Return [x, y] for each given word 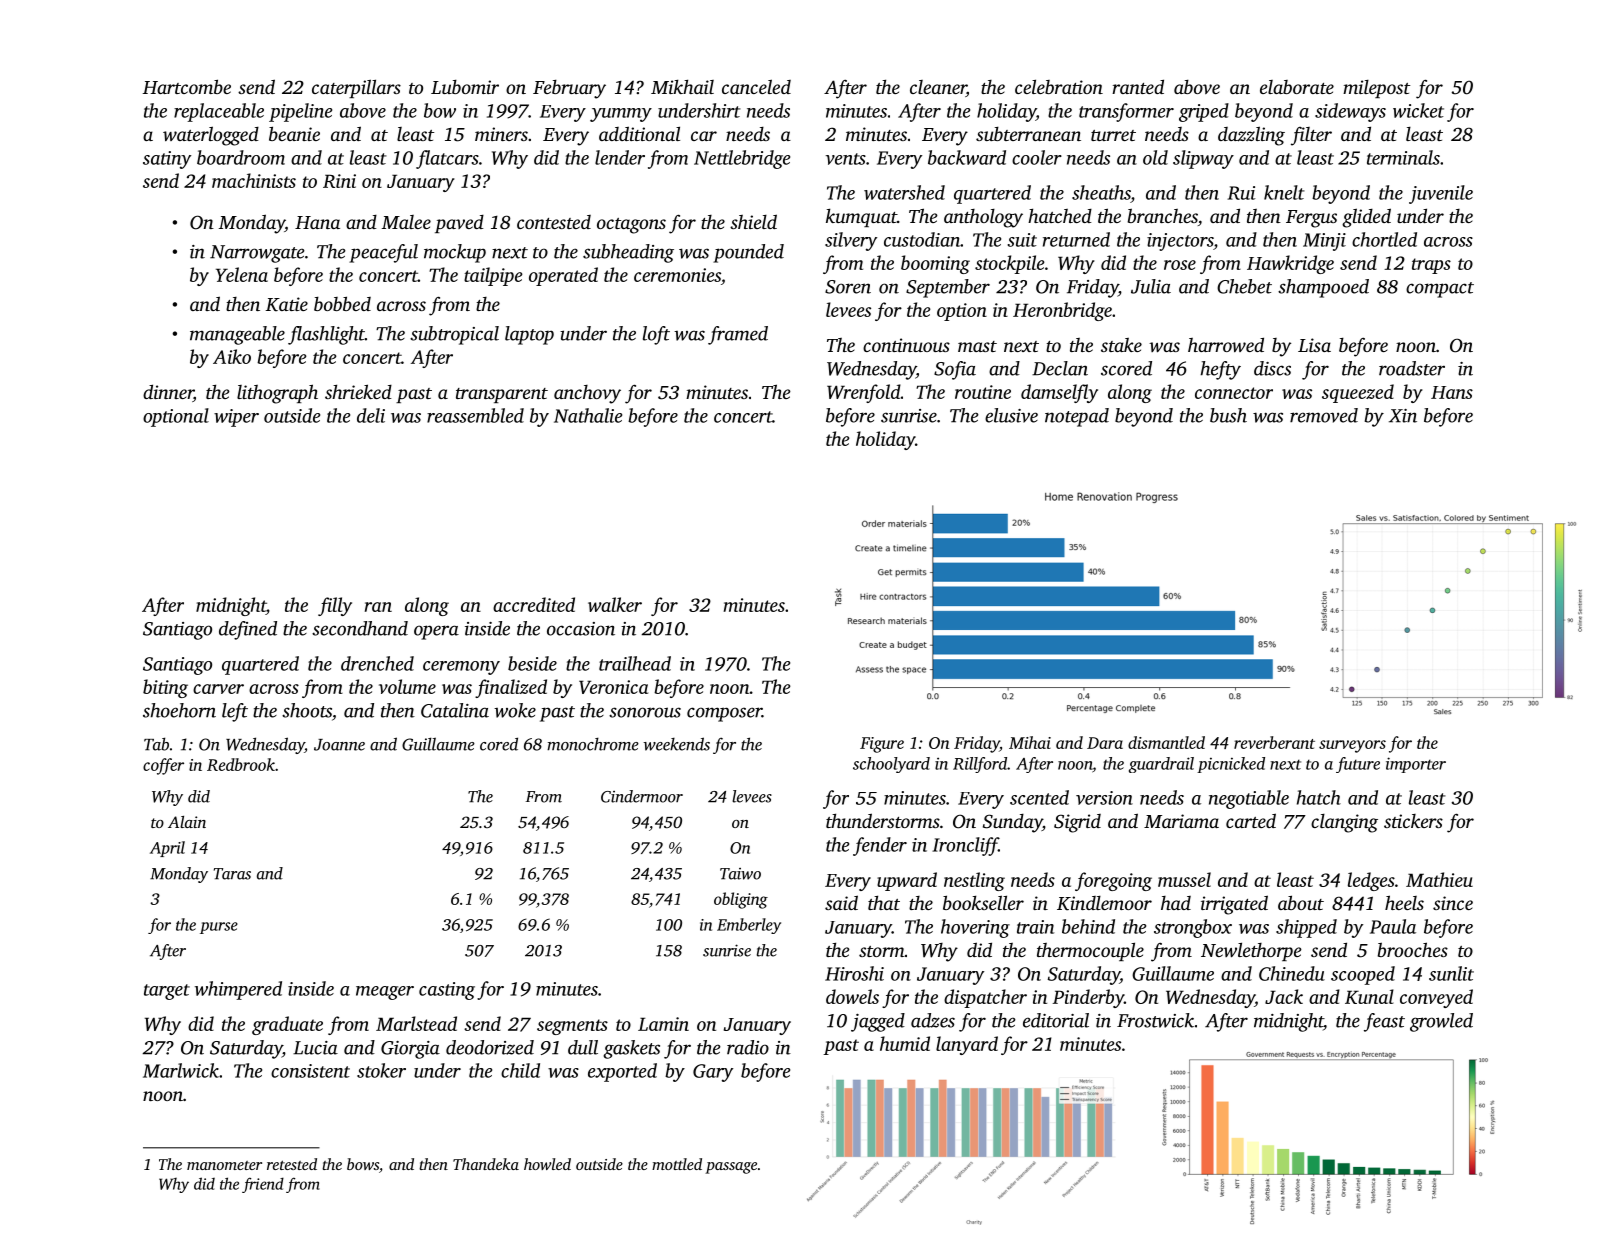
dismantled [1166, 742]
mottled [677, 1164]
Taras [232, 874]
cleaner [938, 88]
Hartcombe [187, 86]
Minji [1324, 242]
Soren [848, 287]
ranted [1138, 86]
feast [1384, 1022]
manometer [224, 1165]
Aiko [232, 356]
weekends [676, 744]
